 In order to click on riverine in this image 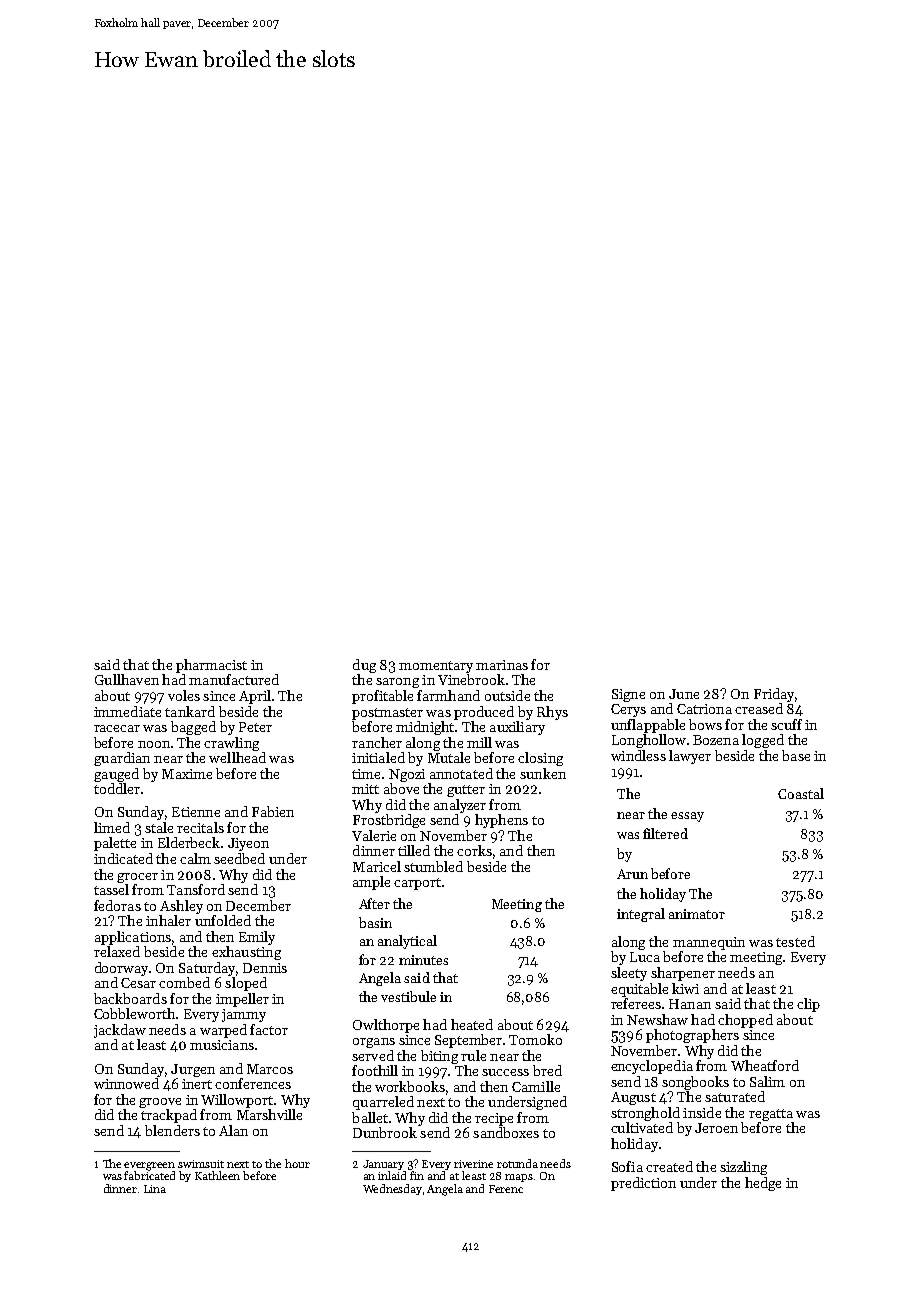, I will do `click(473, 1164)`.
